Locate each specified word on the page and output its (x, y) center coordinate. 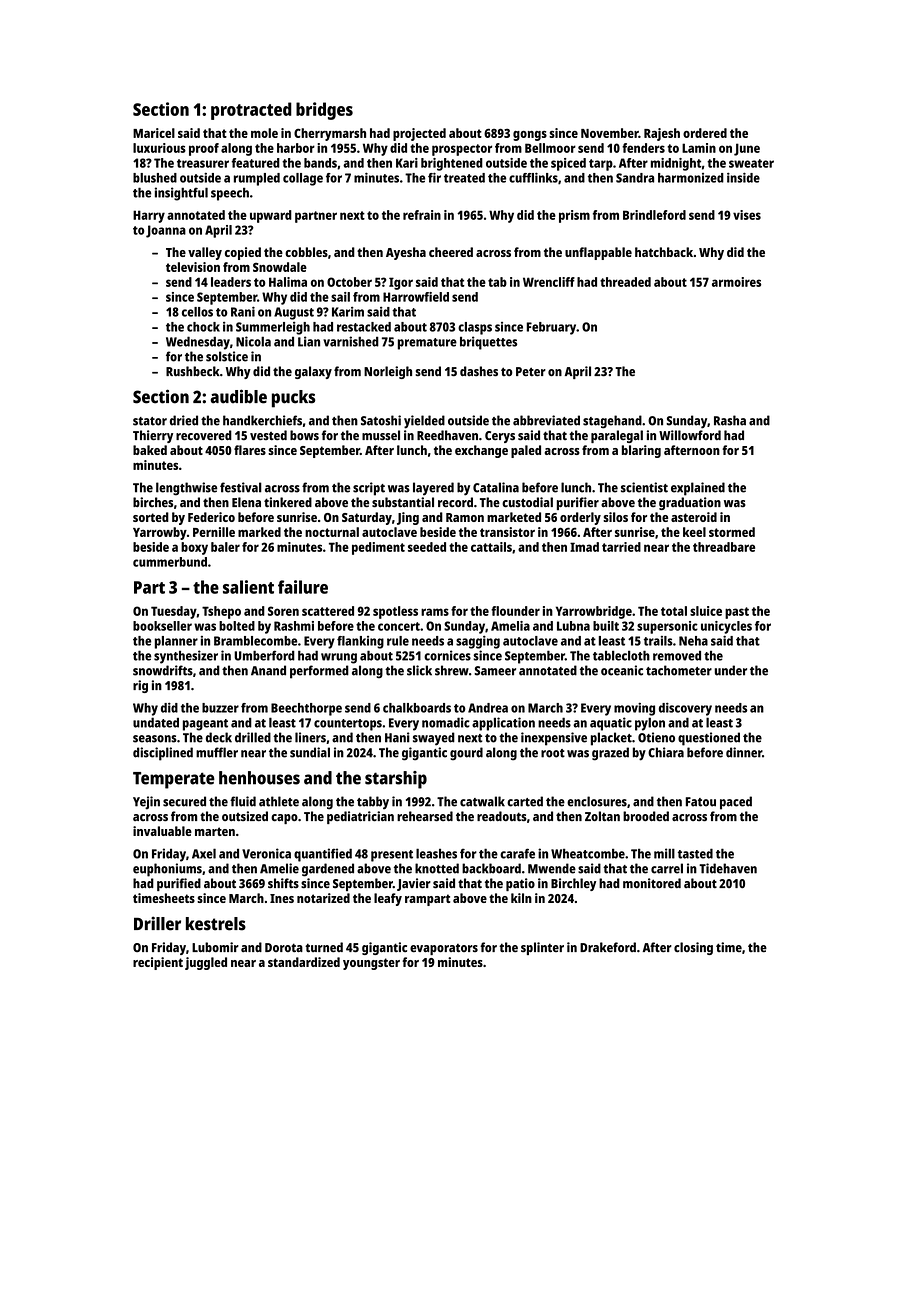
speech (230, 194)
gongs (530, 136)
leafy (388, 899)
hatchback (664, 252)
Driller (157, 923)
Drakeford (608, 947)
